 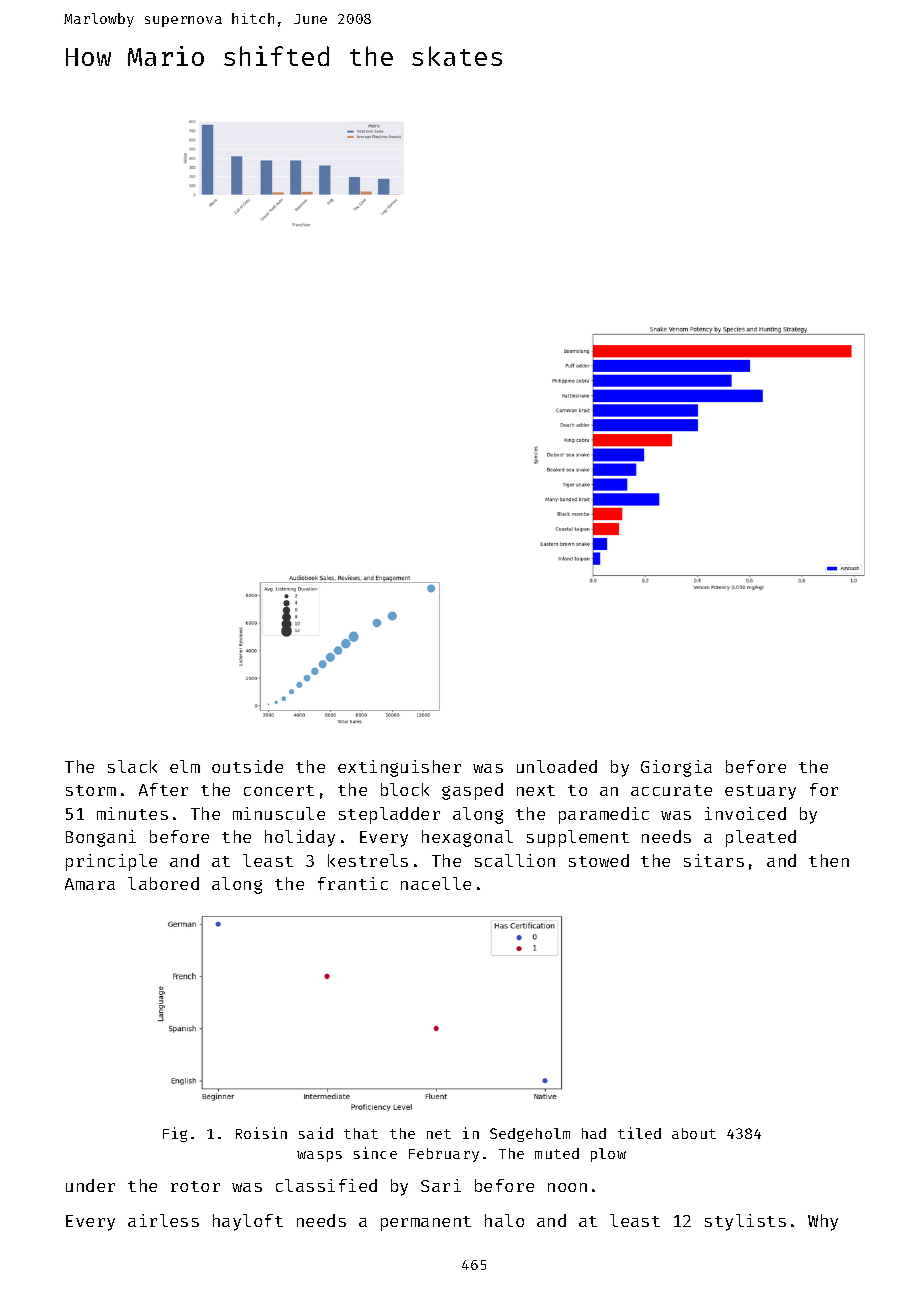 I want to click on outside, so click(x=247, y=766).
